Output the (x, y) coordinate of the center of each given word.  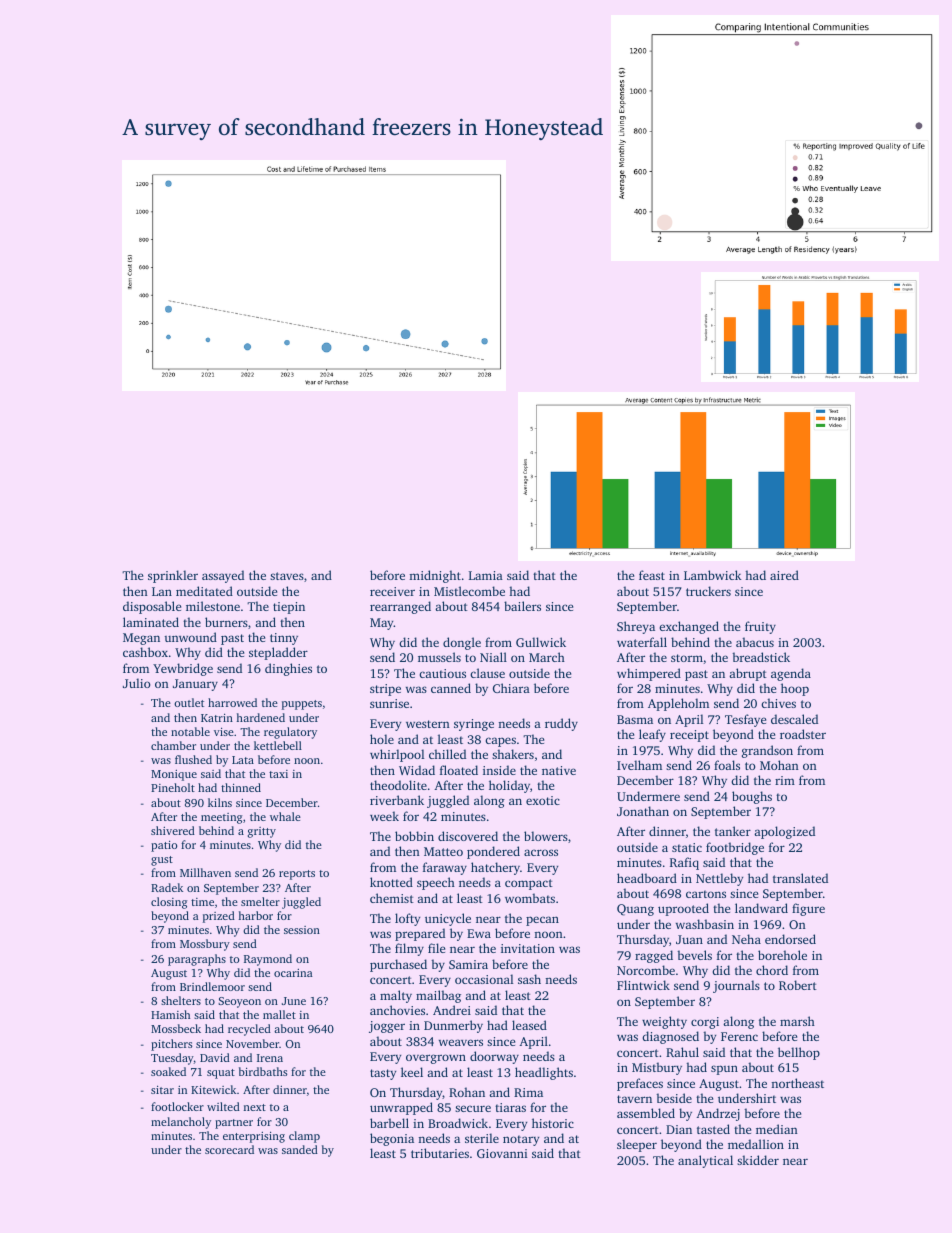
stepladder (278, 653)
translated (800, 878)
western (428, 724)
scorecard (229, 1149)
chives (778, 703)
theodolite (398, 785)
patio (164, 846)
